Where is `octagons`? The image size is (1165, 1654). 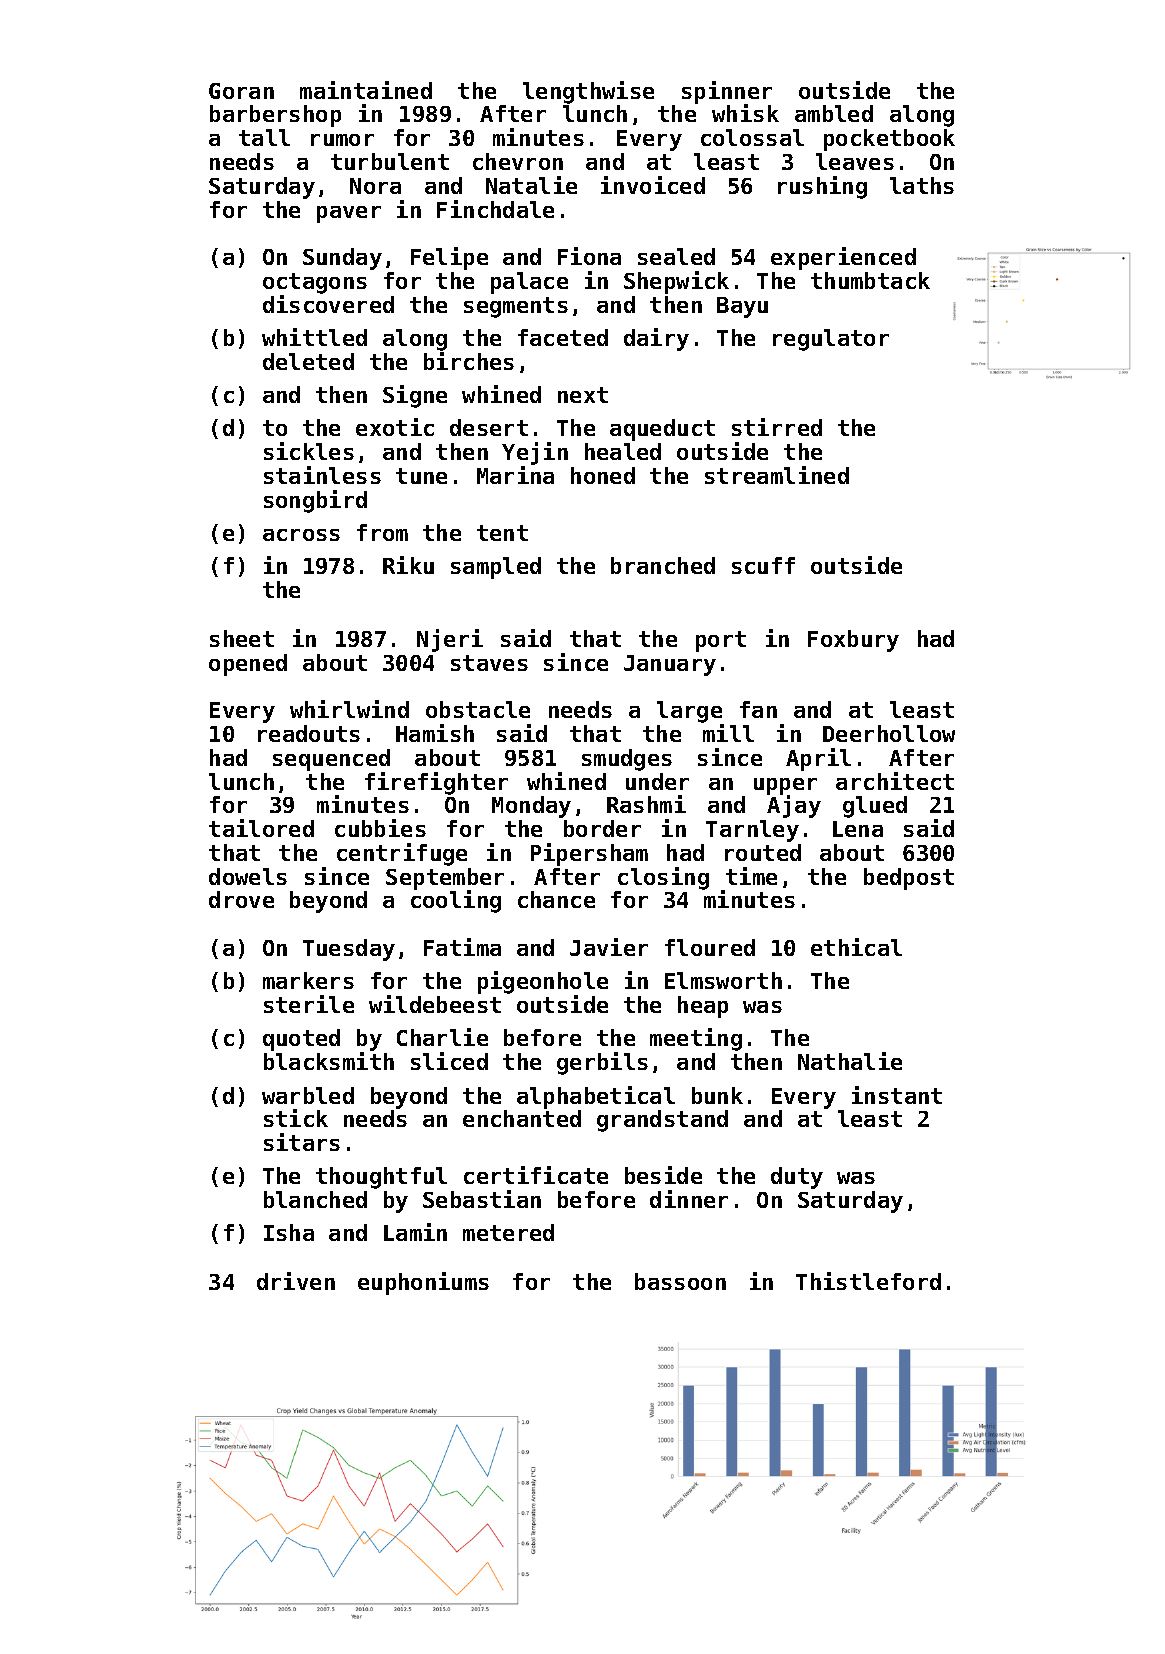
octagons is located at coordinates (315, 283).
